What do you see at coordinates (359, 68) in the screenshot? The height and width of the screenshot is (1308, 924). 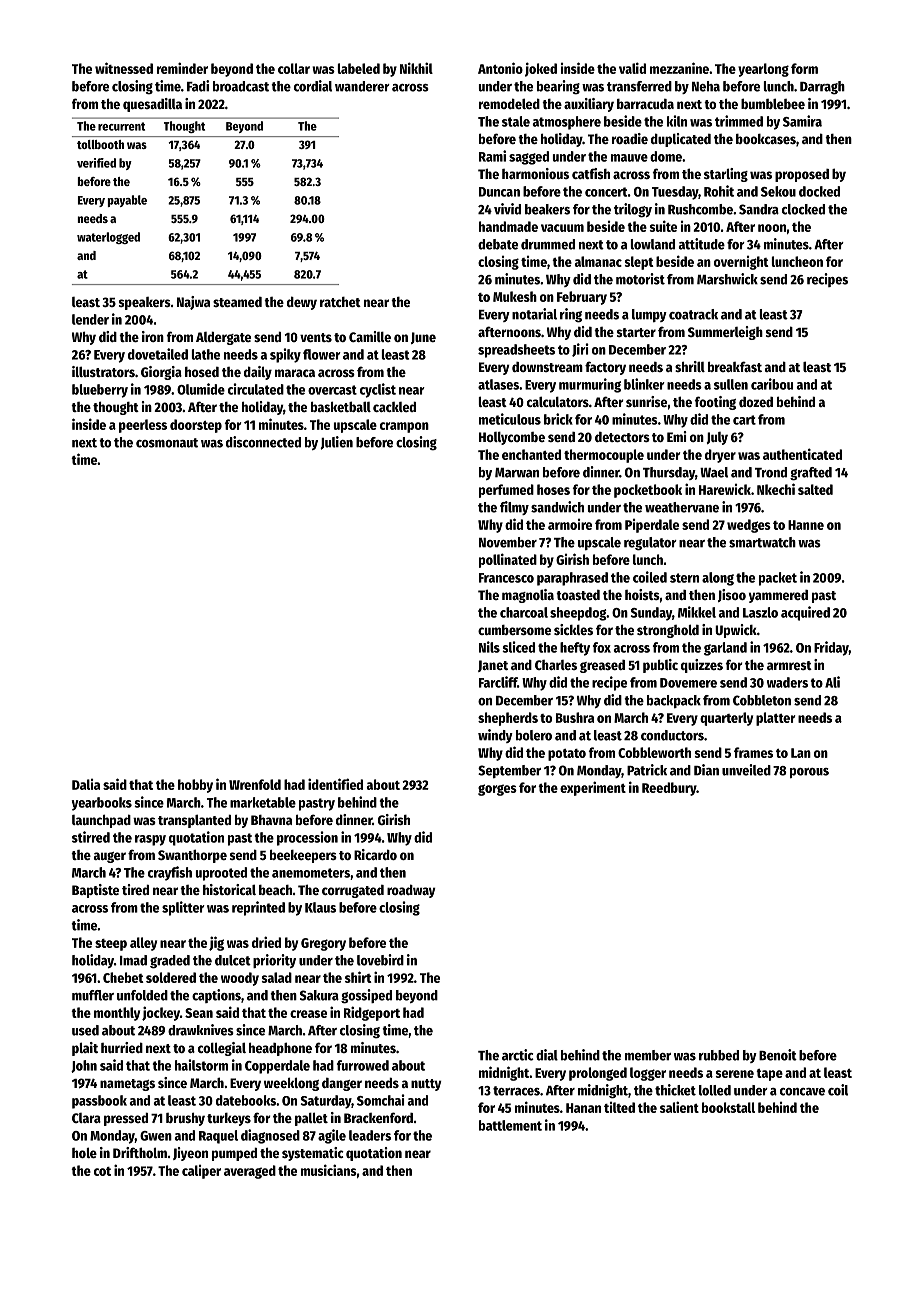 I see `labeled` at bounding box center [359, 68].
